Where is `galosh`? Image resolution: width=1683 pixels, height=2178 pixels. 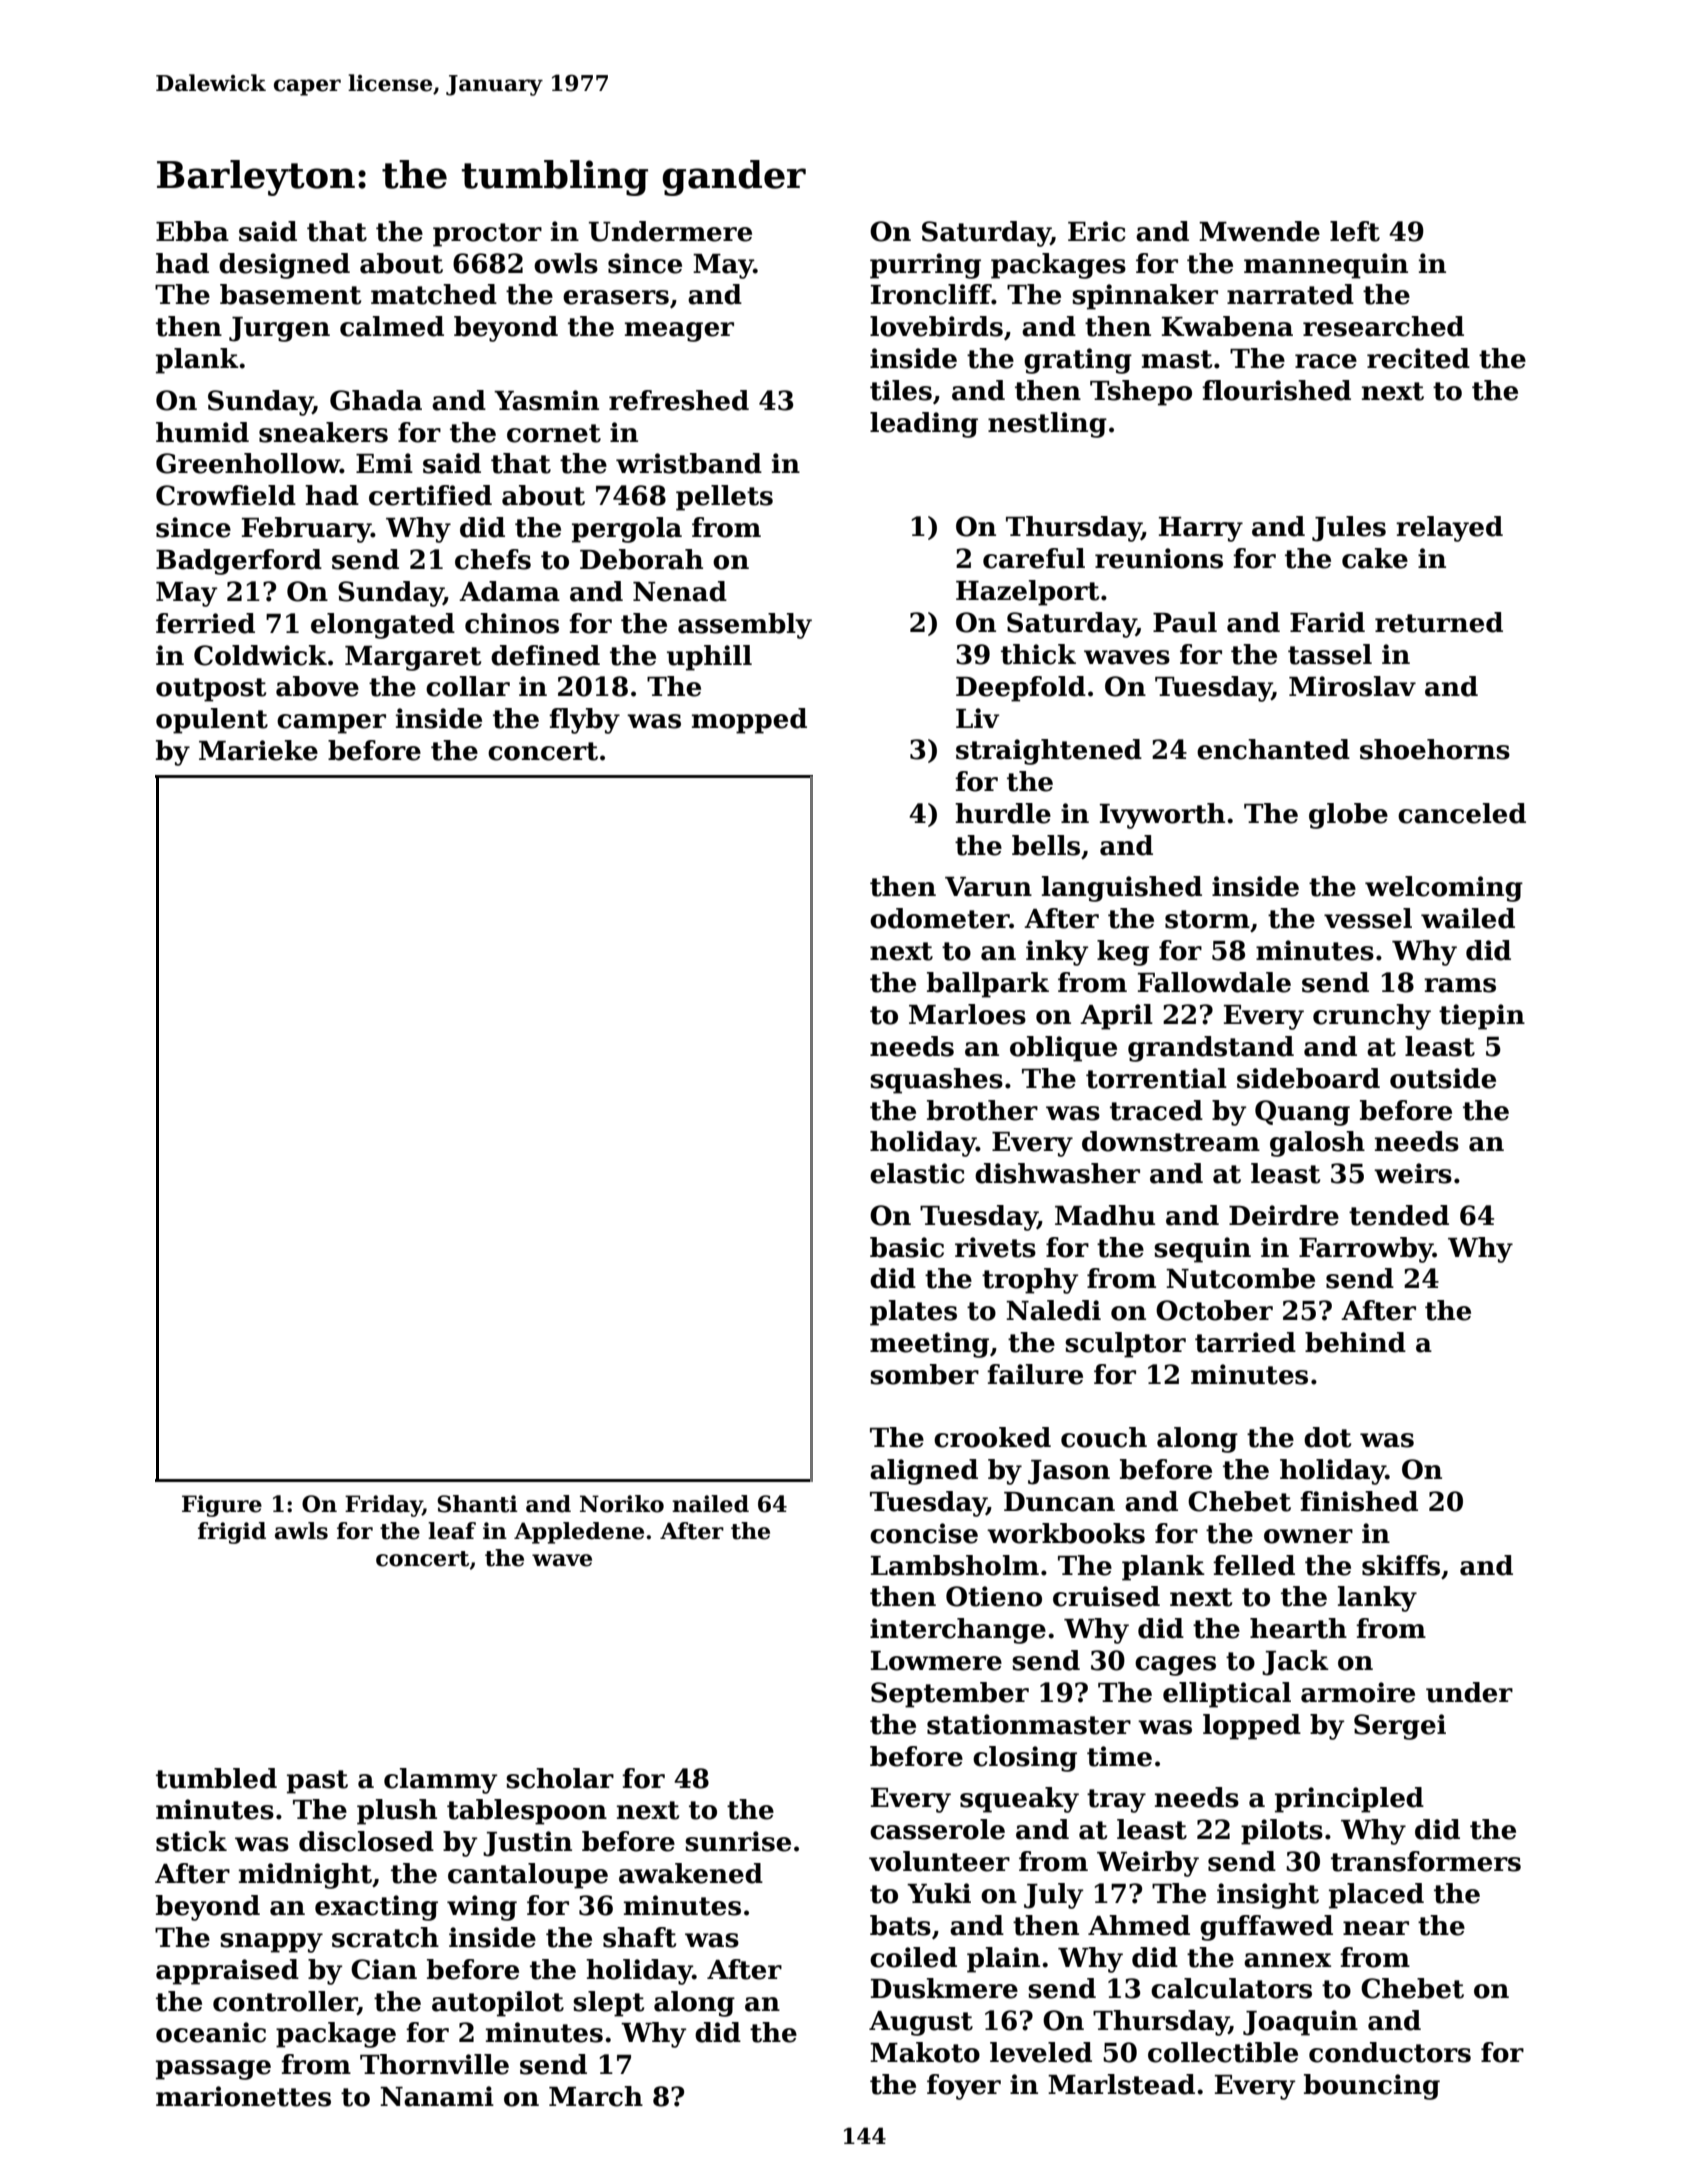
galosh is located at coordinates (1317, 1144).
